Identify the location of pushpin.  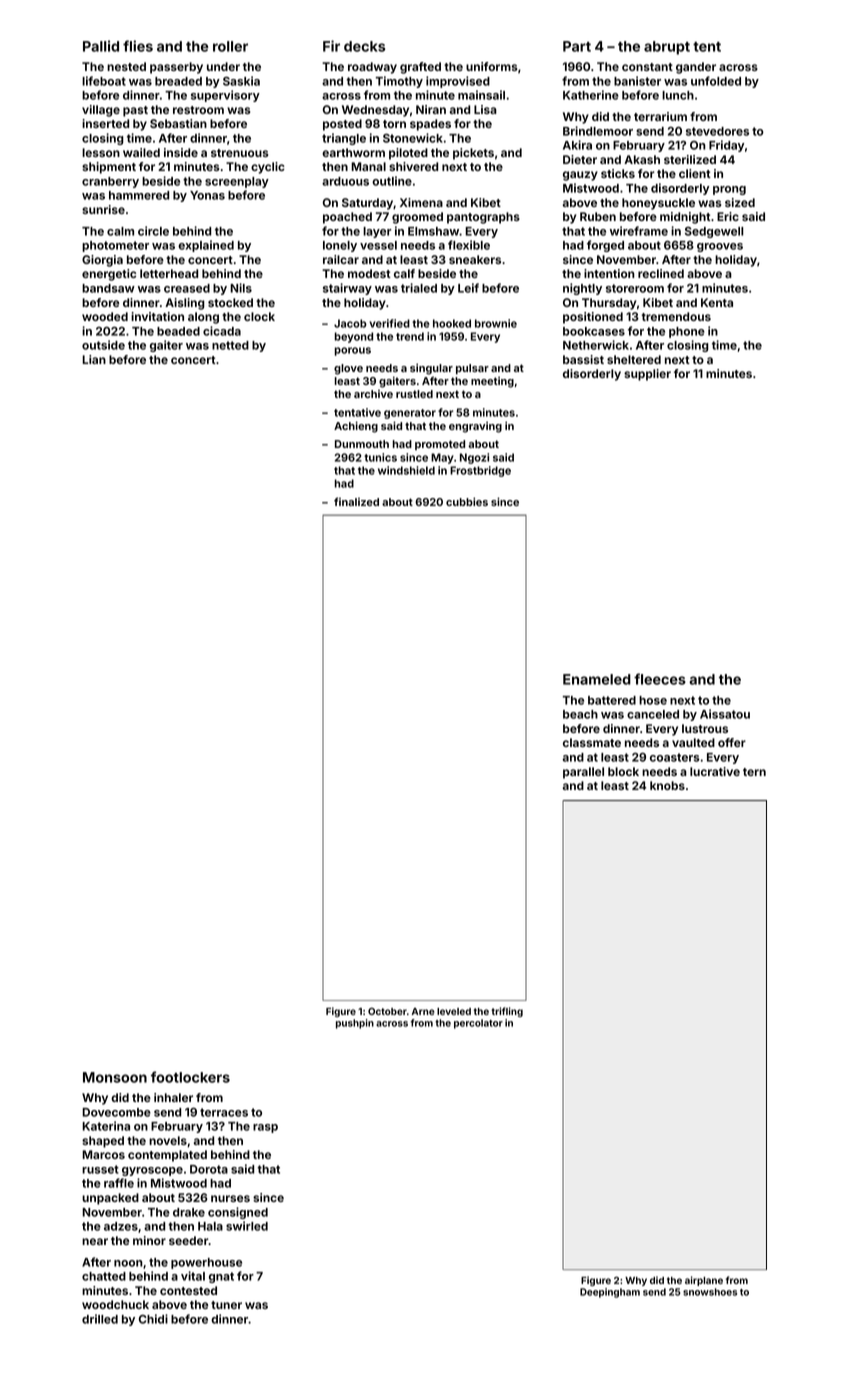
(355, 1024).
